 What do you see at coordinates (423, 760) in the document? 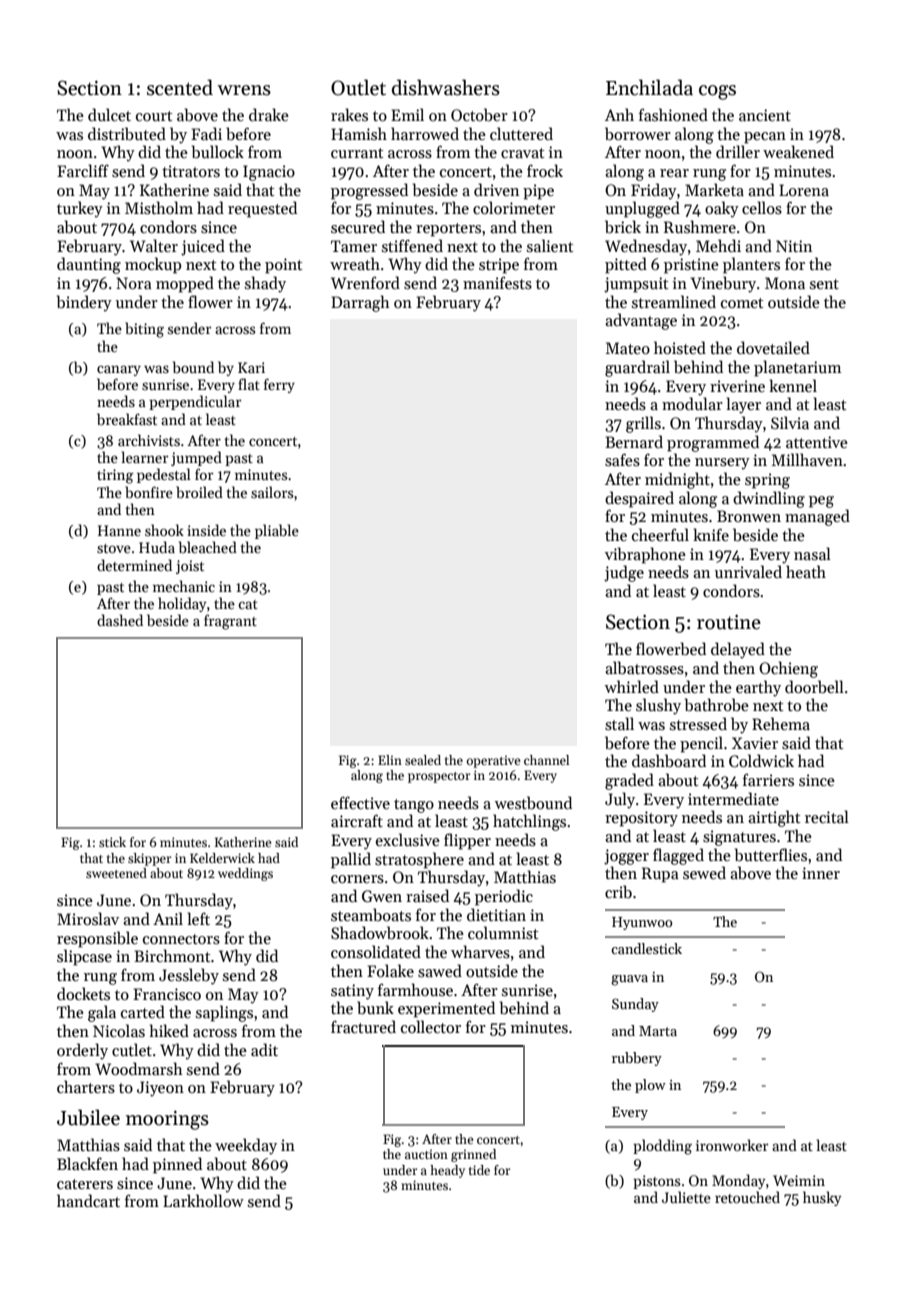
I see `sealed` at bounding box center [423, 760].
